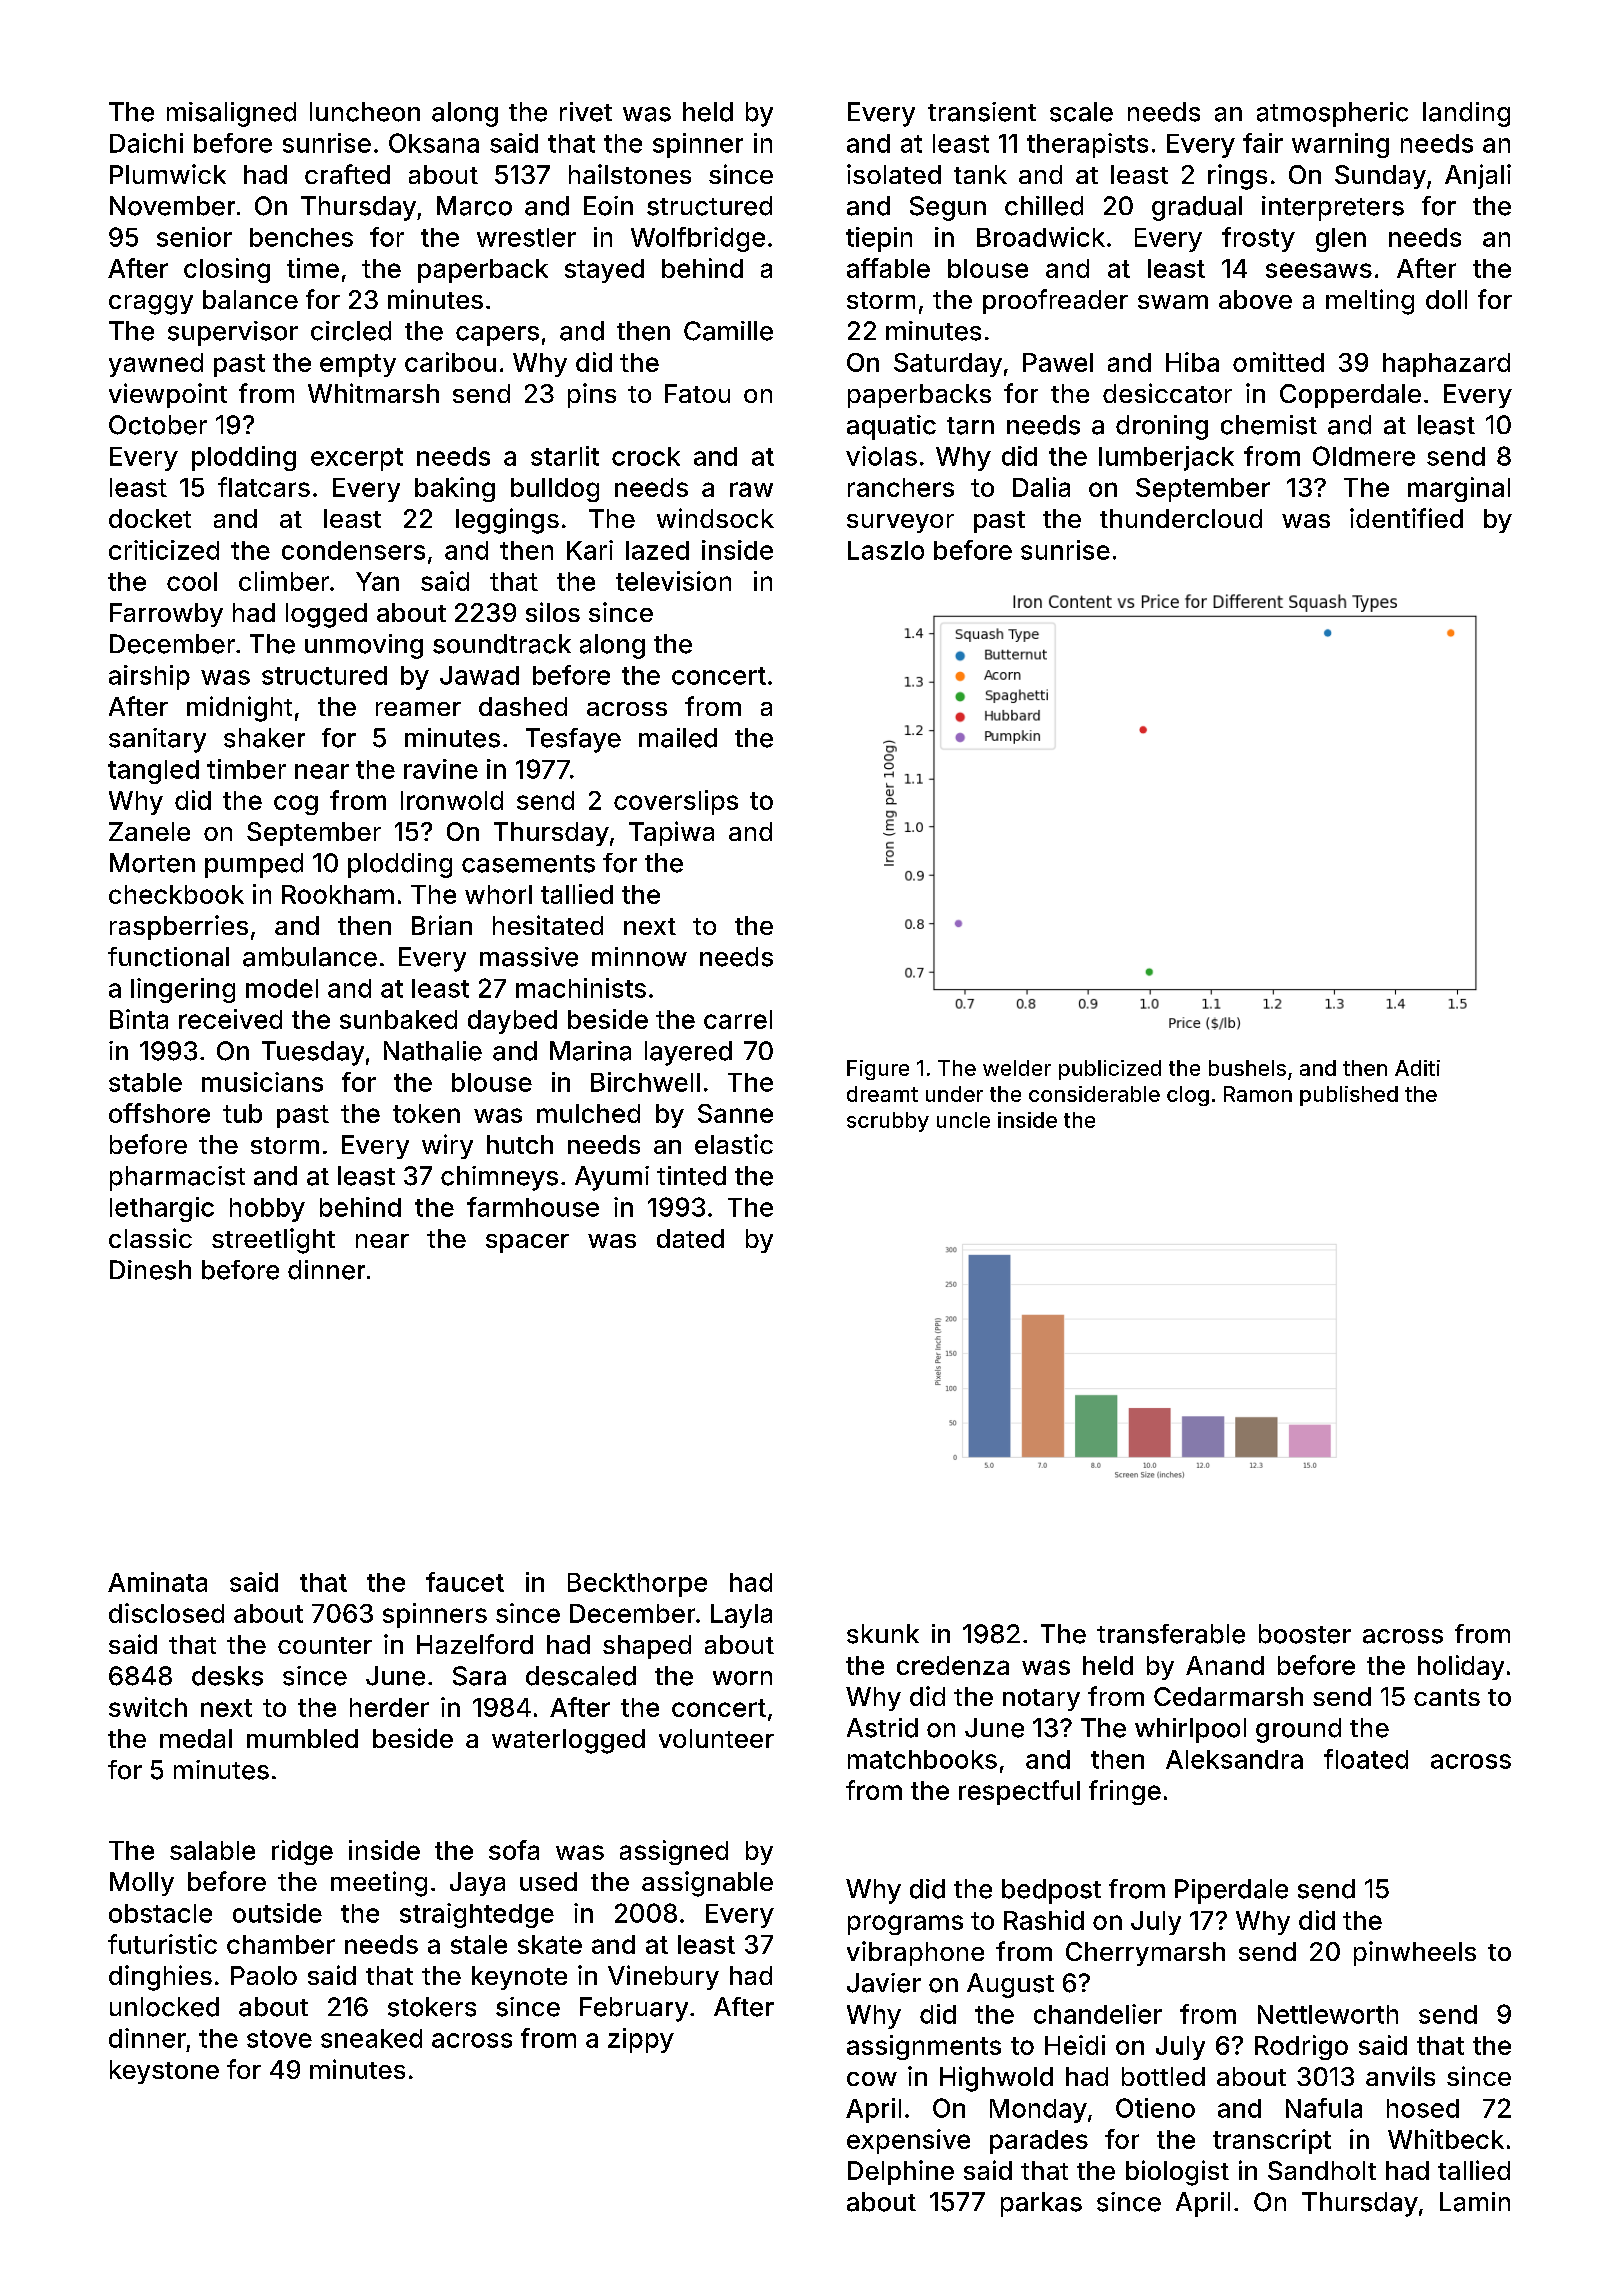 The height and width of the document is (2292, 1620). I want to click on isolated, so click(894, 174).
